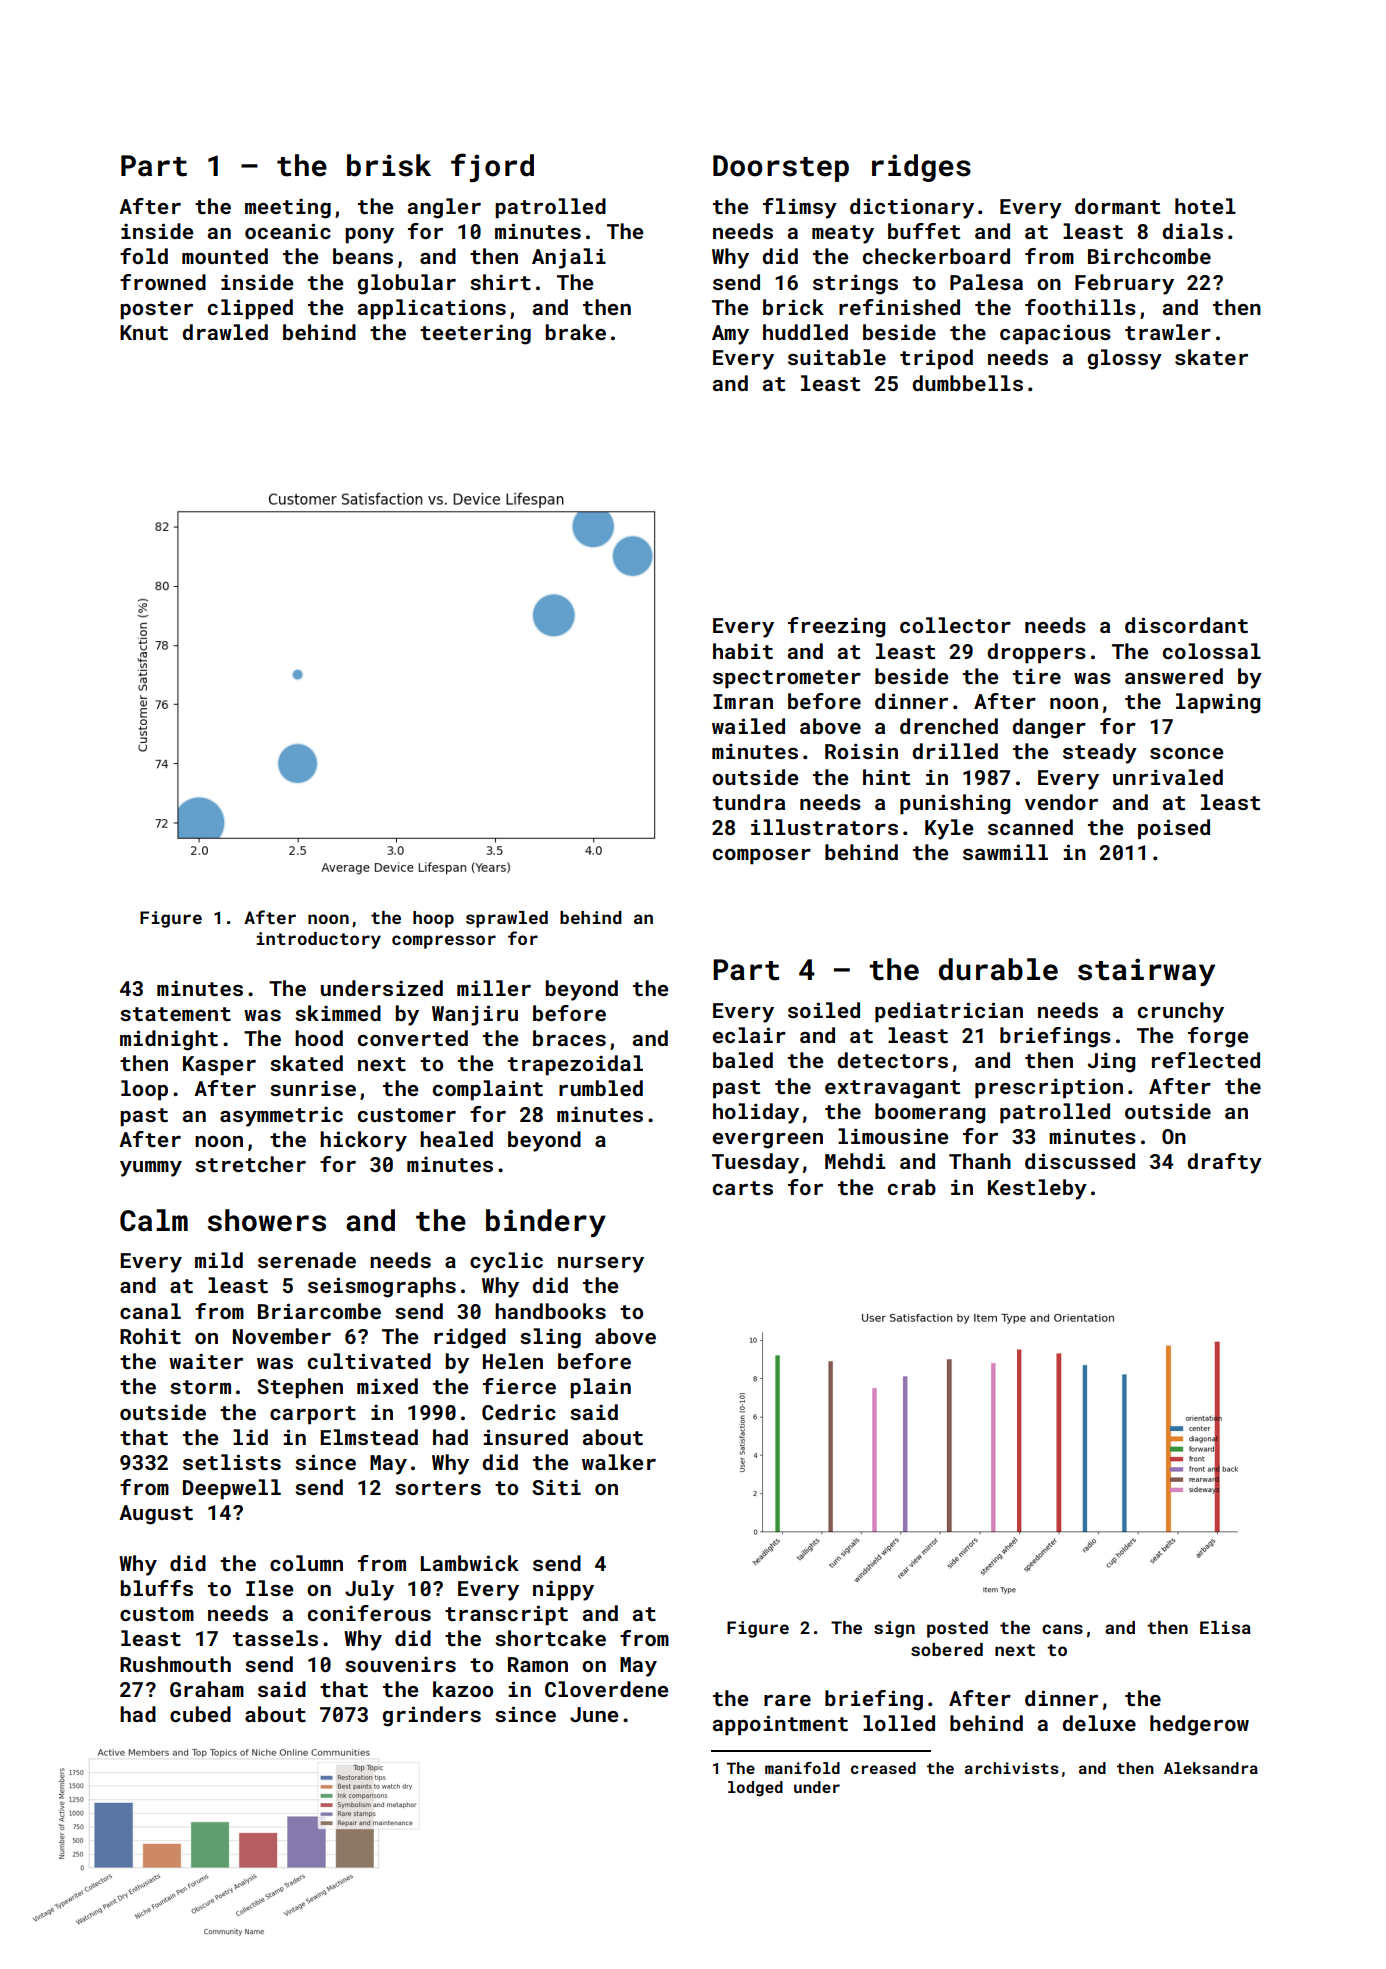  I want to click on Palesa, so click(986, 282).
